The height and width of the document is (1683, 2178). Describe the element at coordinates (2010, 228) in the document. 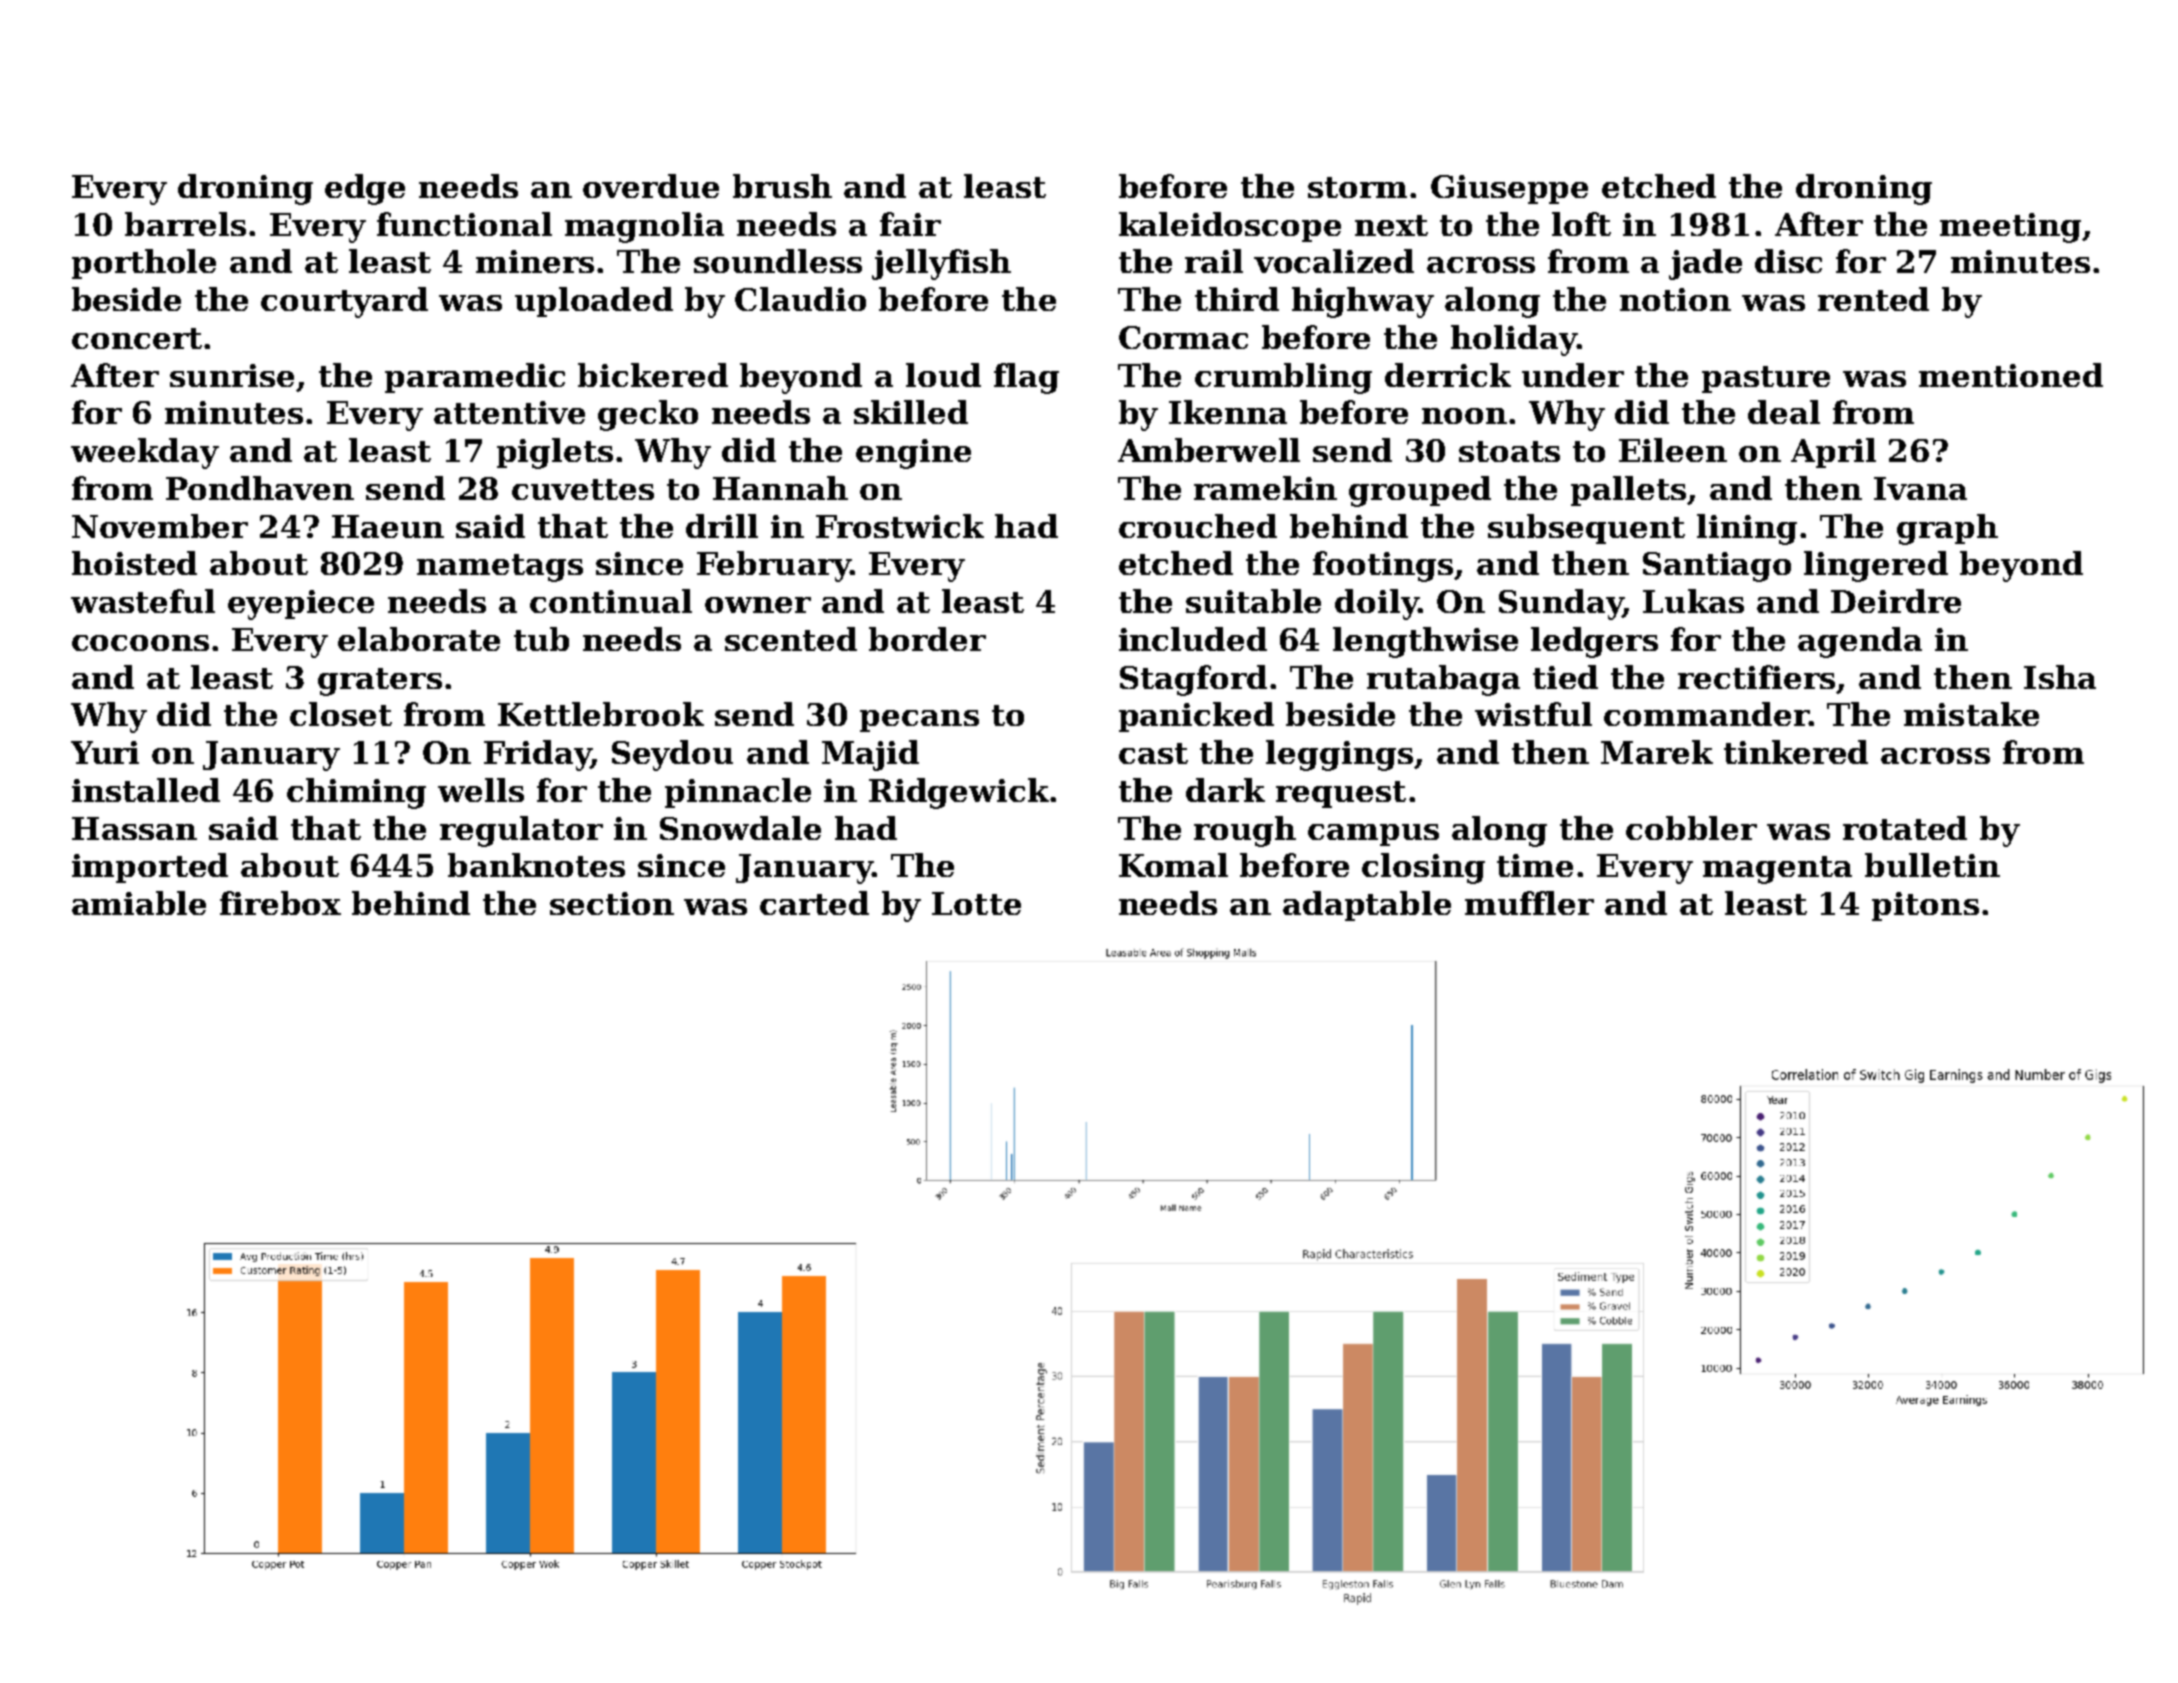

I see `meeting` at that location.
